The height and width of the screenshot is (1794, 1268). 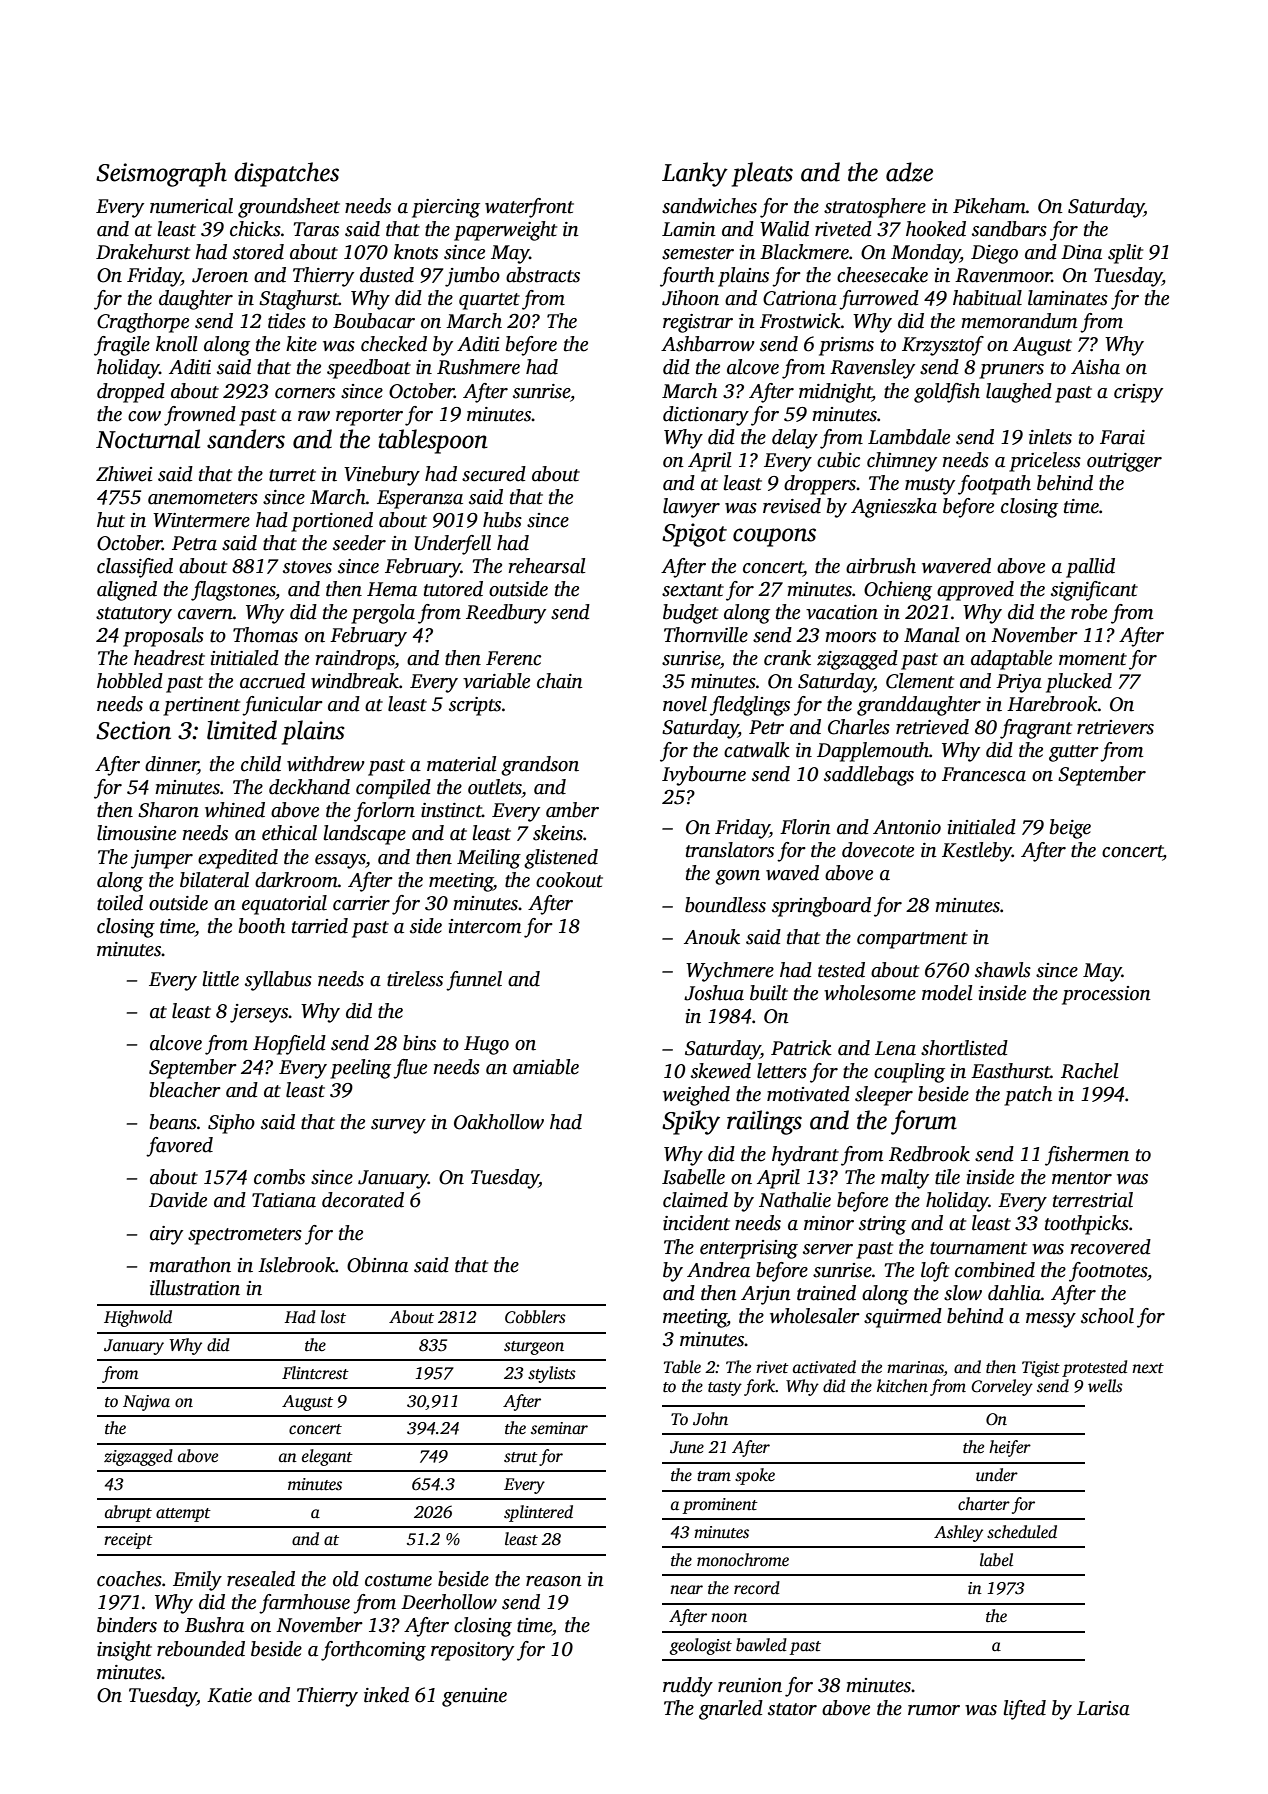 What do you see at coordinates (127, 591) in the screenshot?
I see `aligned` at bounding box center [127, 591].
